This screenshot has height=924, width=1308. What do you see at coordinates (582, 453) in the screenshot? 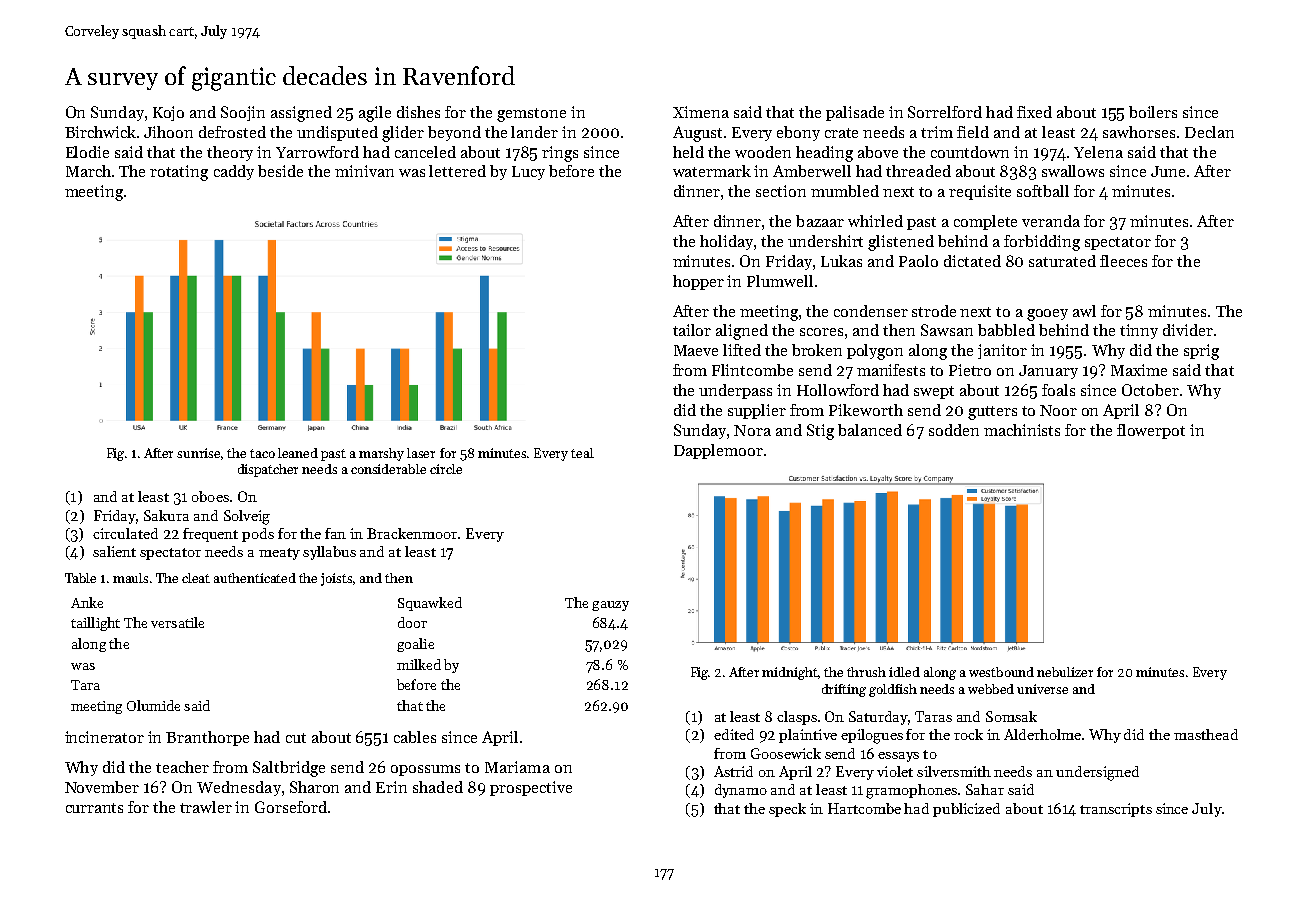
I see `teal` at bounding box center [582, 453].
